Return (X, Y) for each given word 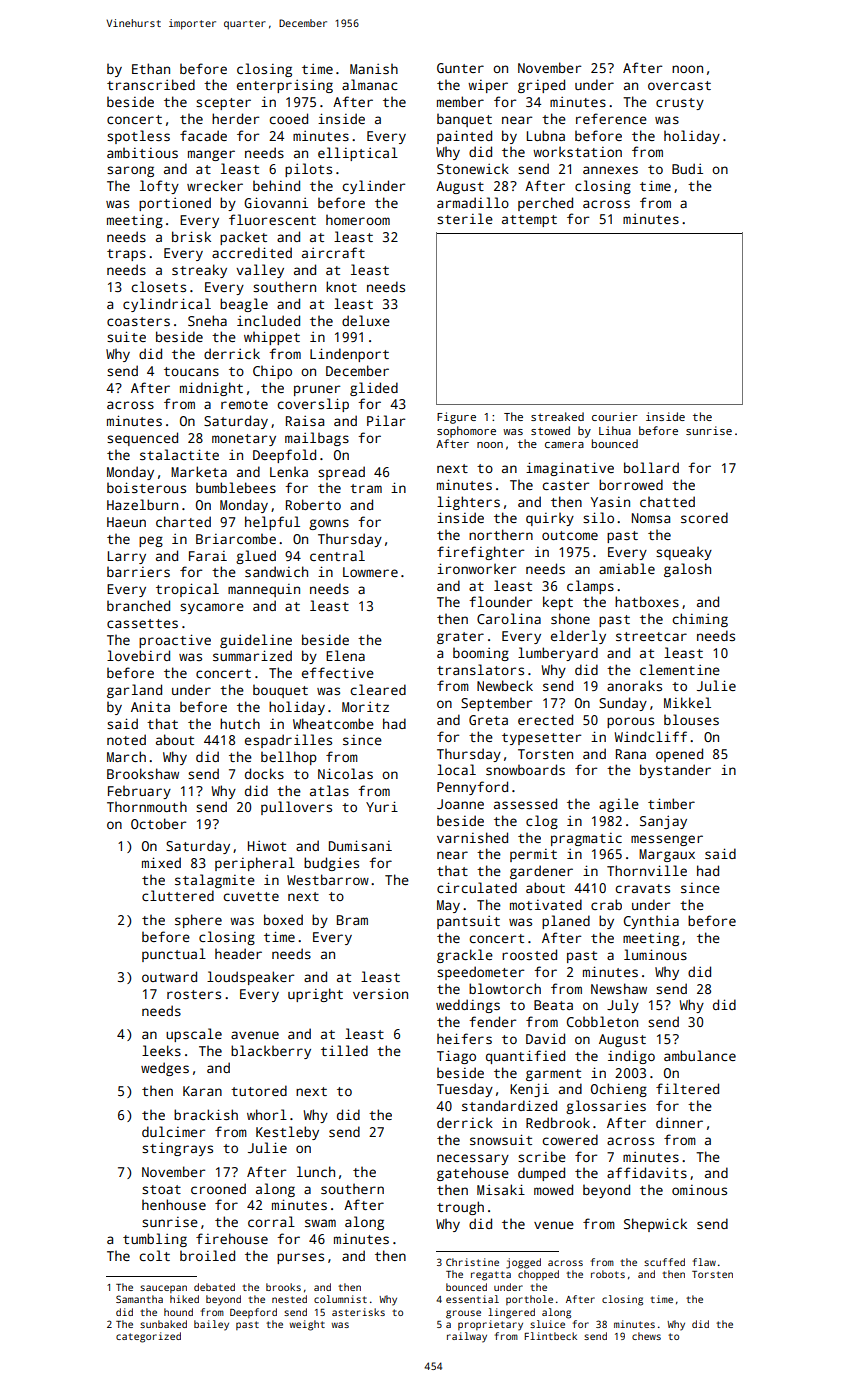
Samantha (139, 1299)
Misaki (501, 1189)
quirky (550, 519)
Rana (631, 754)
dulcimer (173, 1131)
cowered (570, 1139)
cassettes (142, 623)
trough (460, 1208)
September (496, 704)
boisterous (146, 487)
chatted (667, 501)
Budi (687, 168)
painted (464, 137)
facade (203, 135)
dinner (679, 1122)
